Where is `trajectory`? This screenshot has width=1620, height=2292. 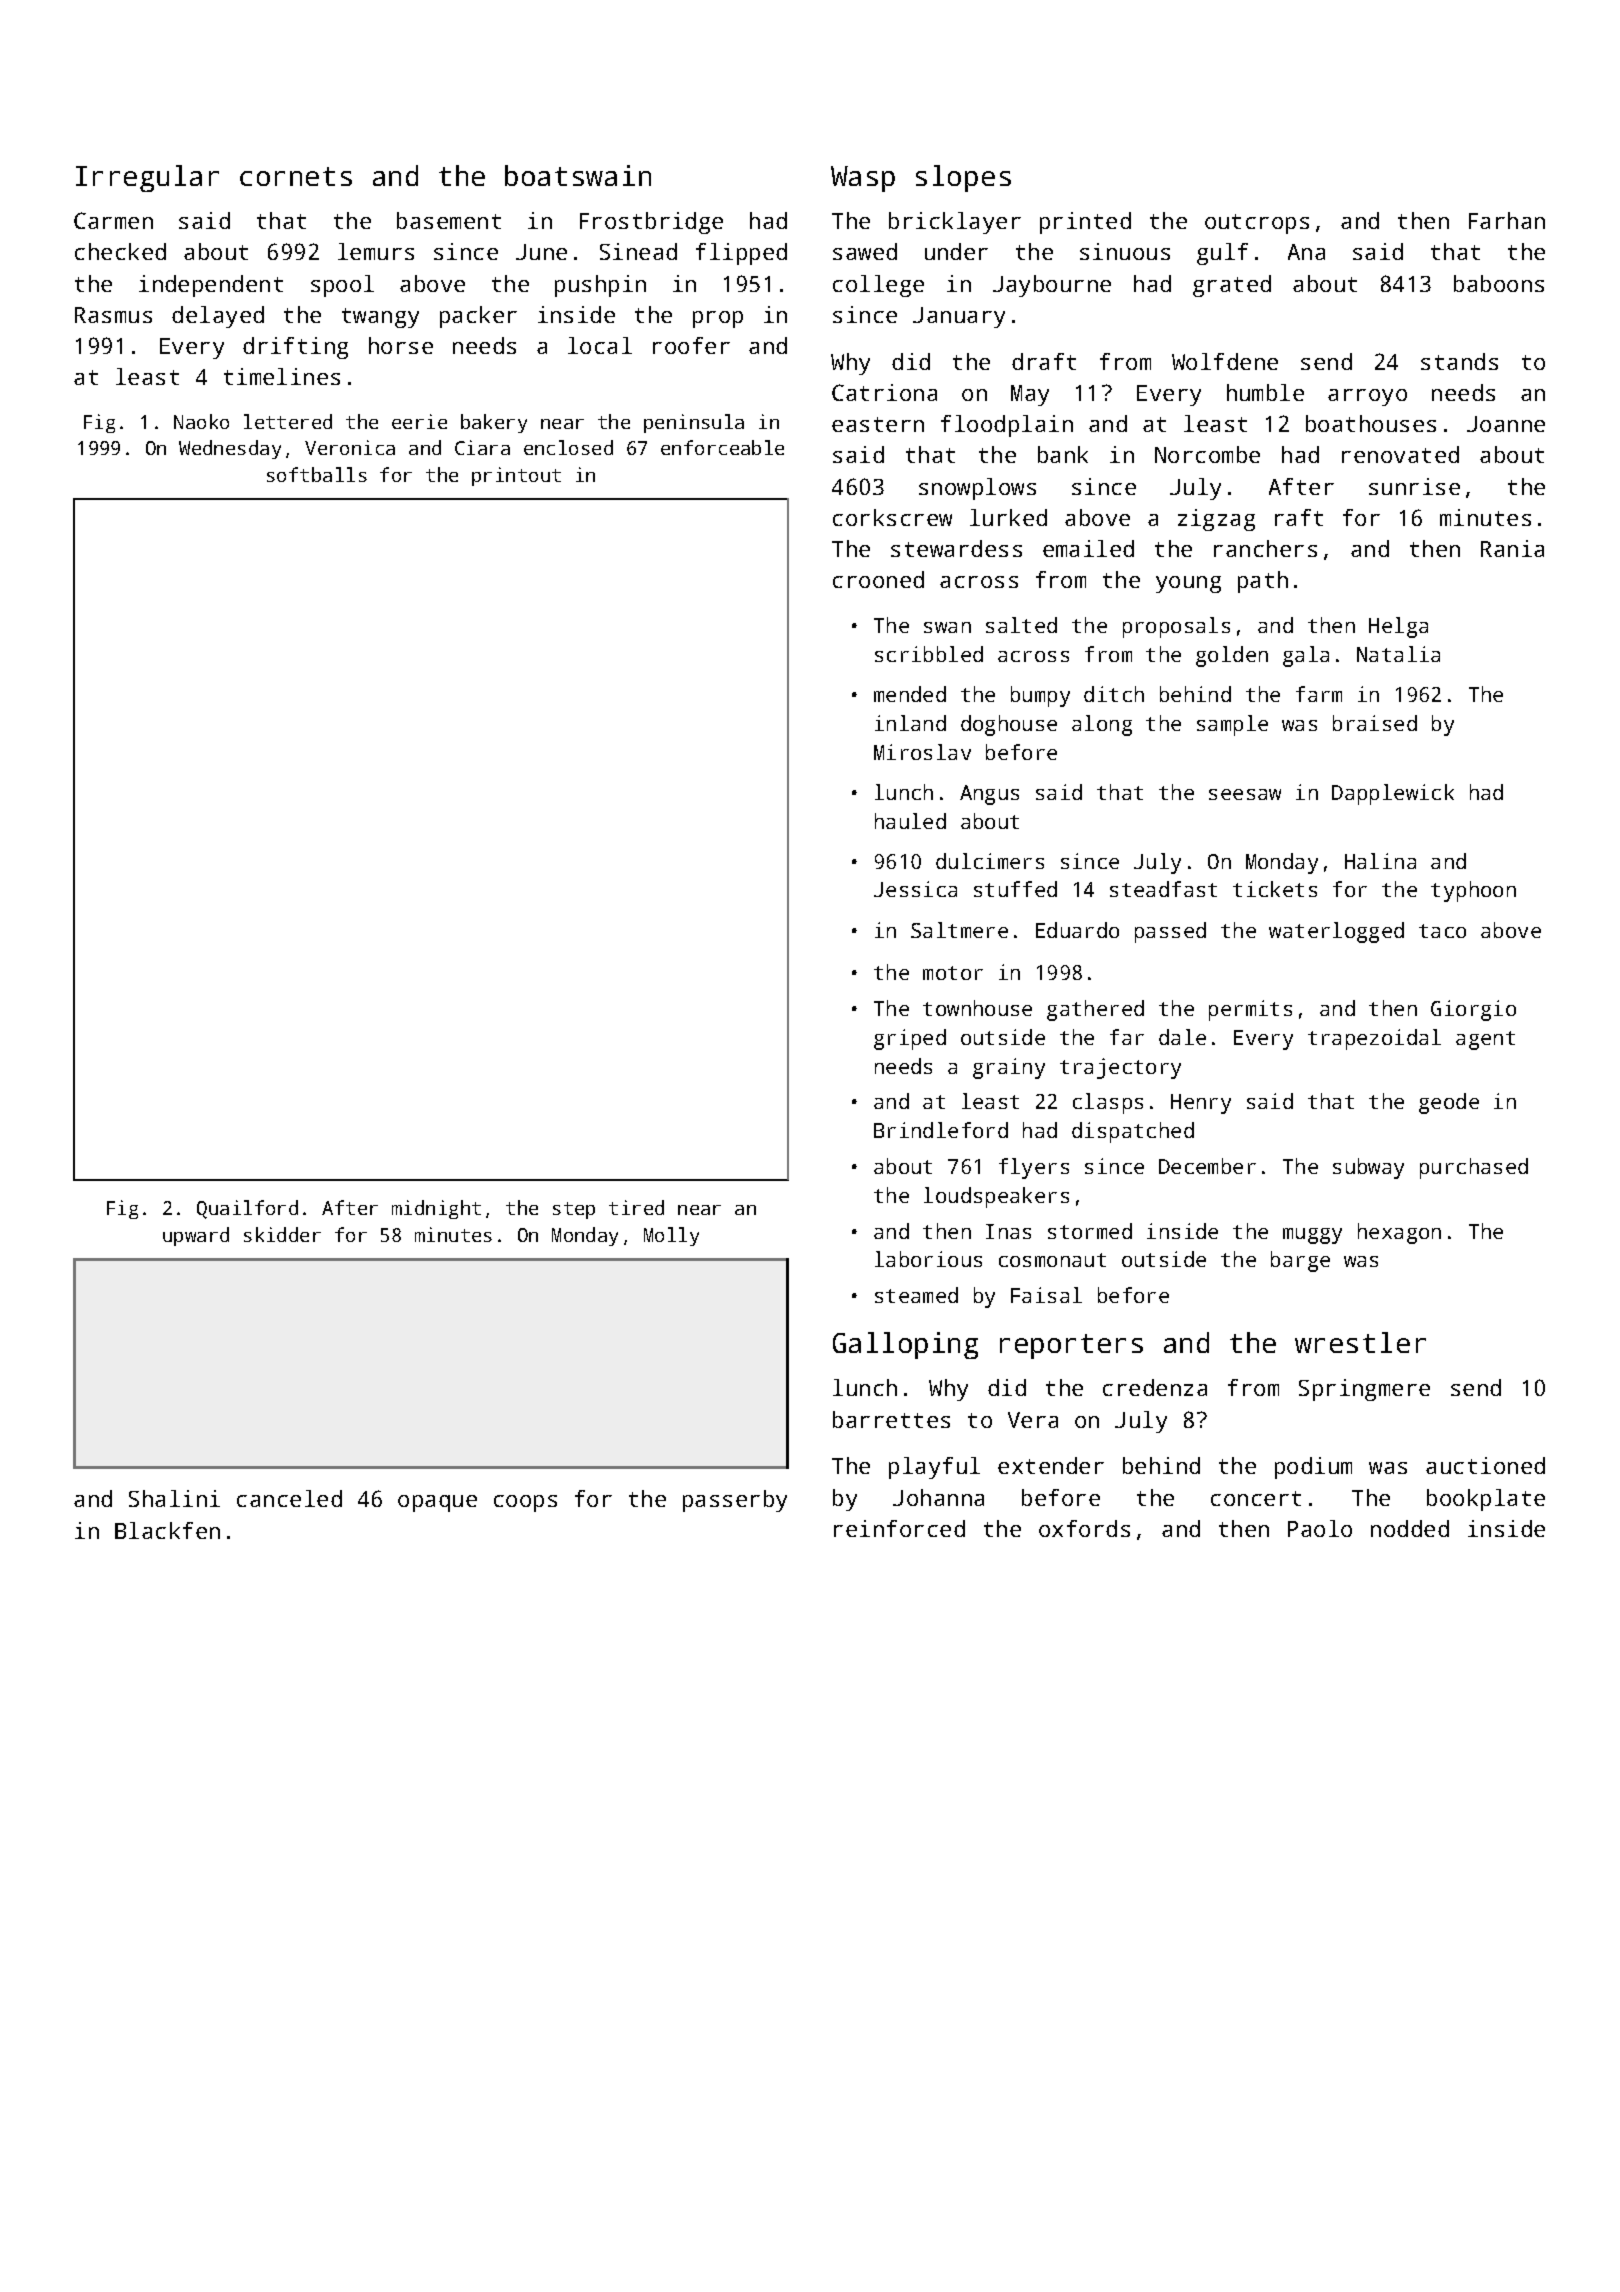
trajectory is located at coordinates (1120, 1068).
